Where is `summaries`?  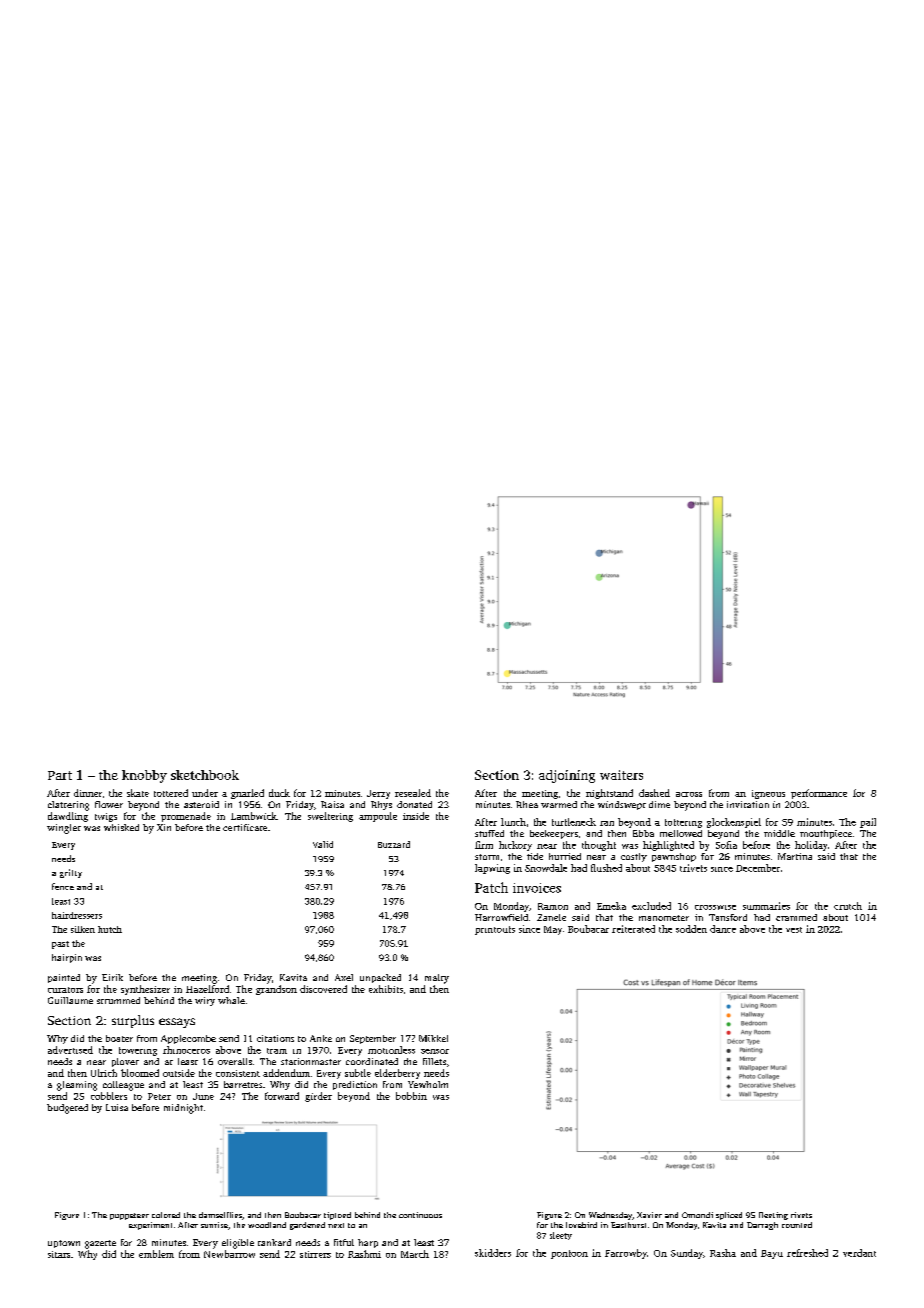 summaries is located at coordinates (766, 906).
